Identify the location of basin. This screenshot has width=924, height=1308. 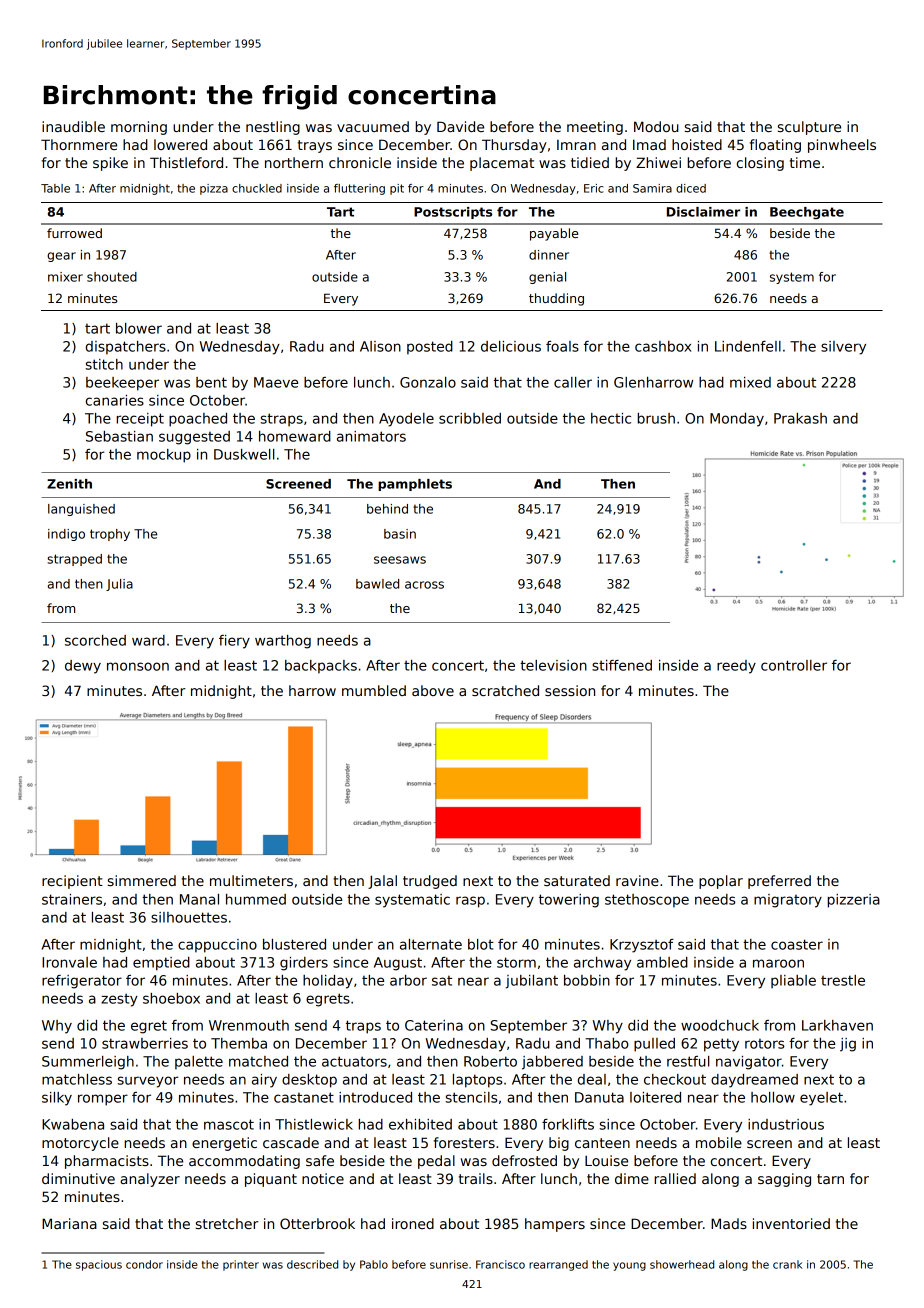
(400, 534).
